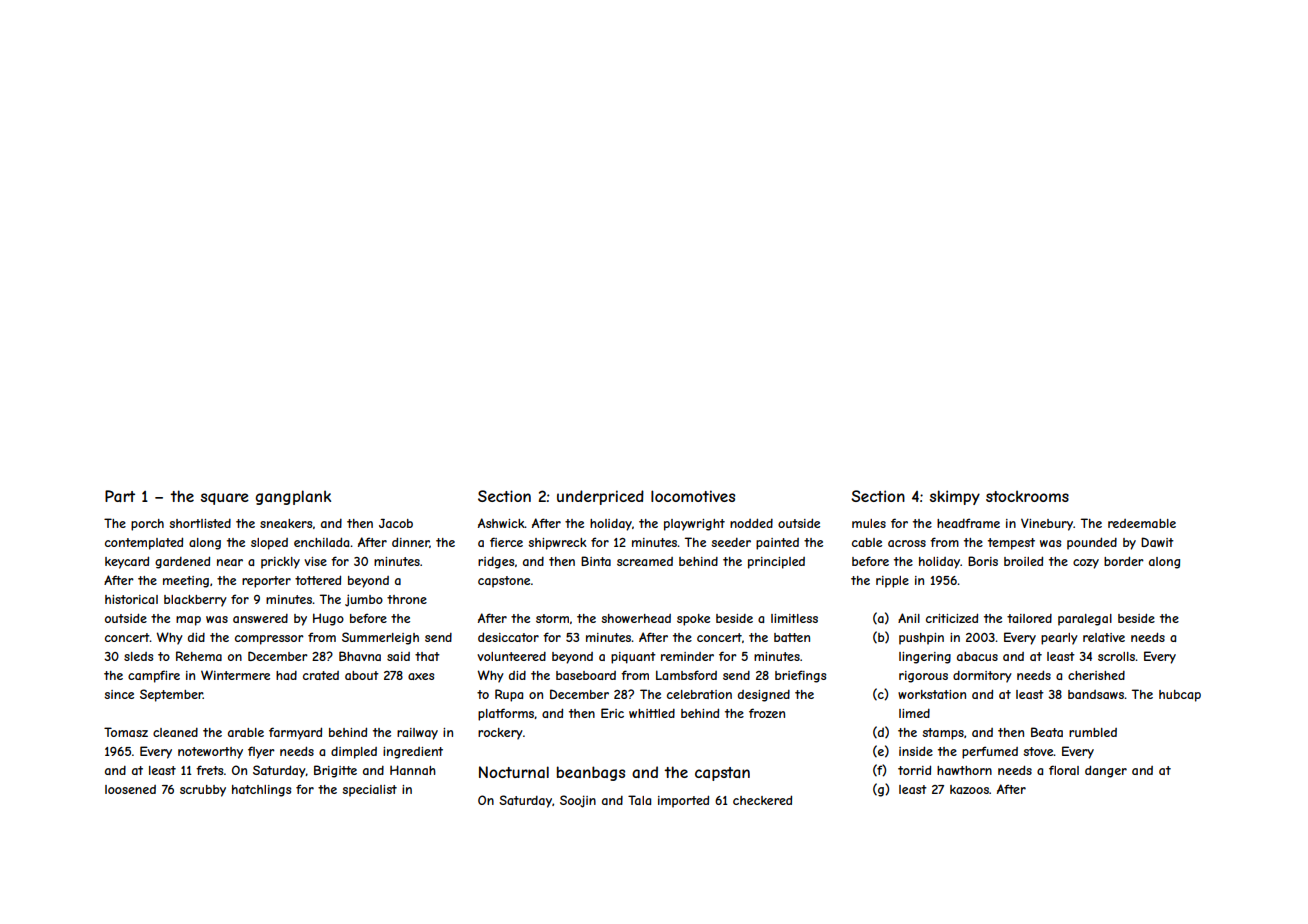 This image has width=1308, height=924. Describe the element at coordinates (762, 800) in the image. I see `checkered` at that location.
